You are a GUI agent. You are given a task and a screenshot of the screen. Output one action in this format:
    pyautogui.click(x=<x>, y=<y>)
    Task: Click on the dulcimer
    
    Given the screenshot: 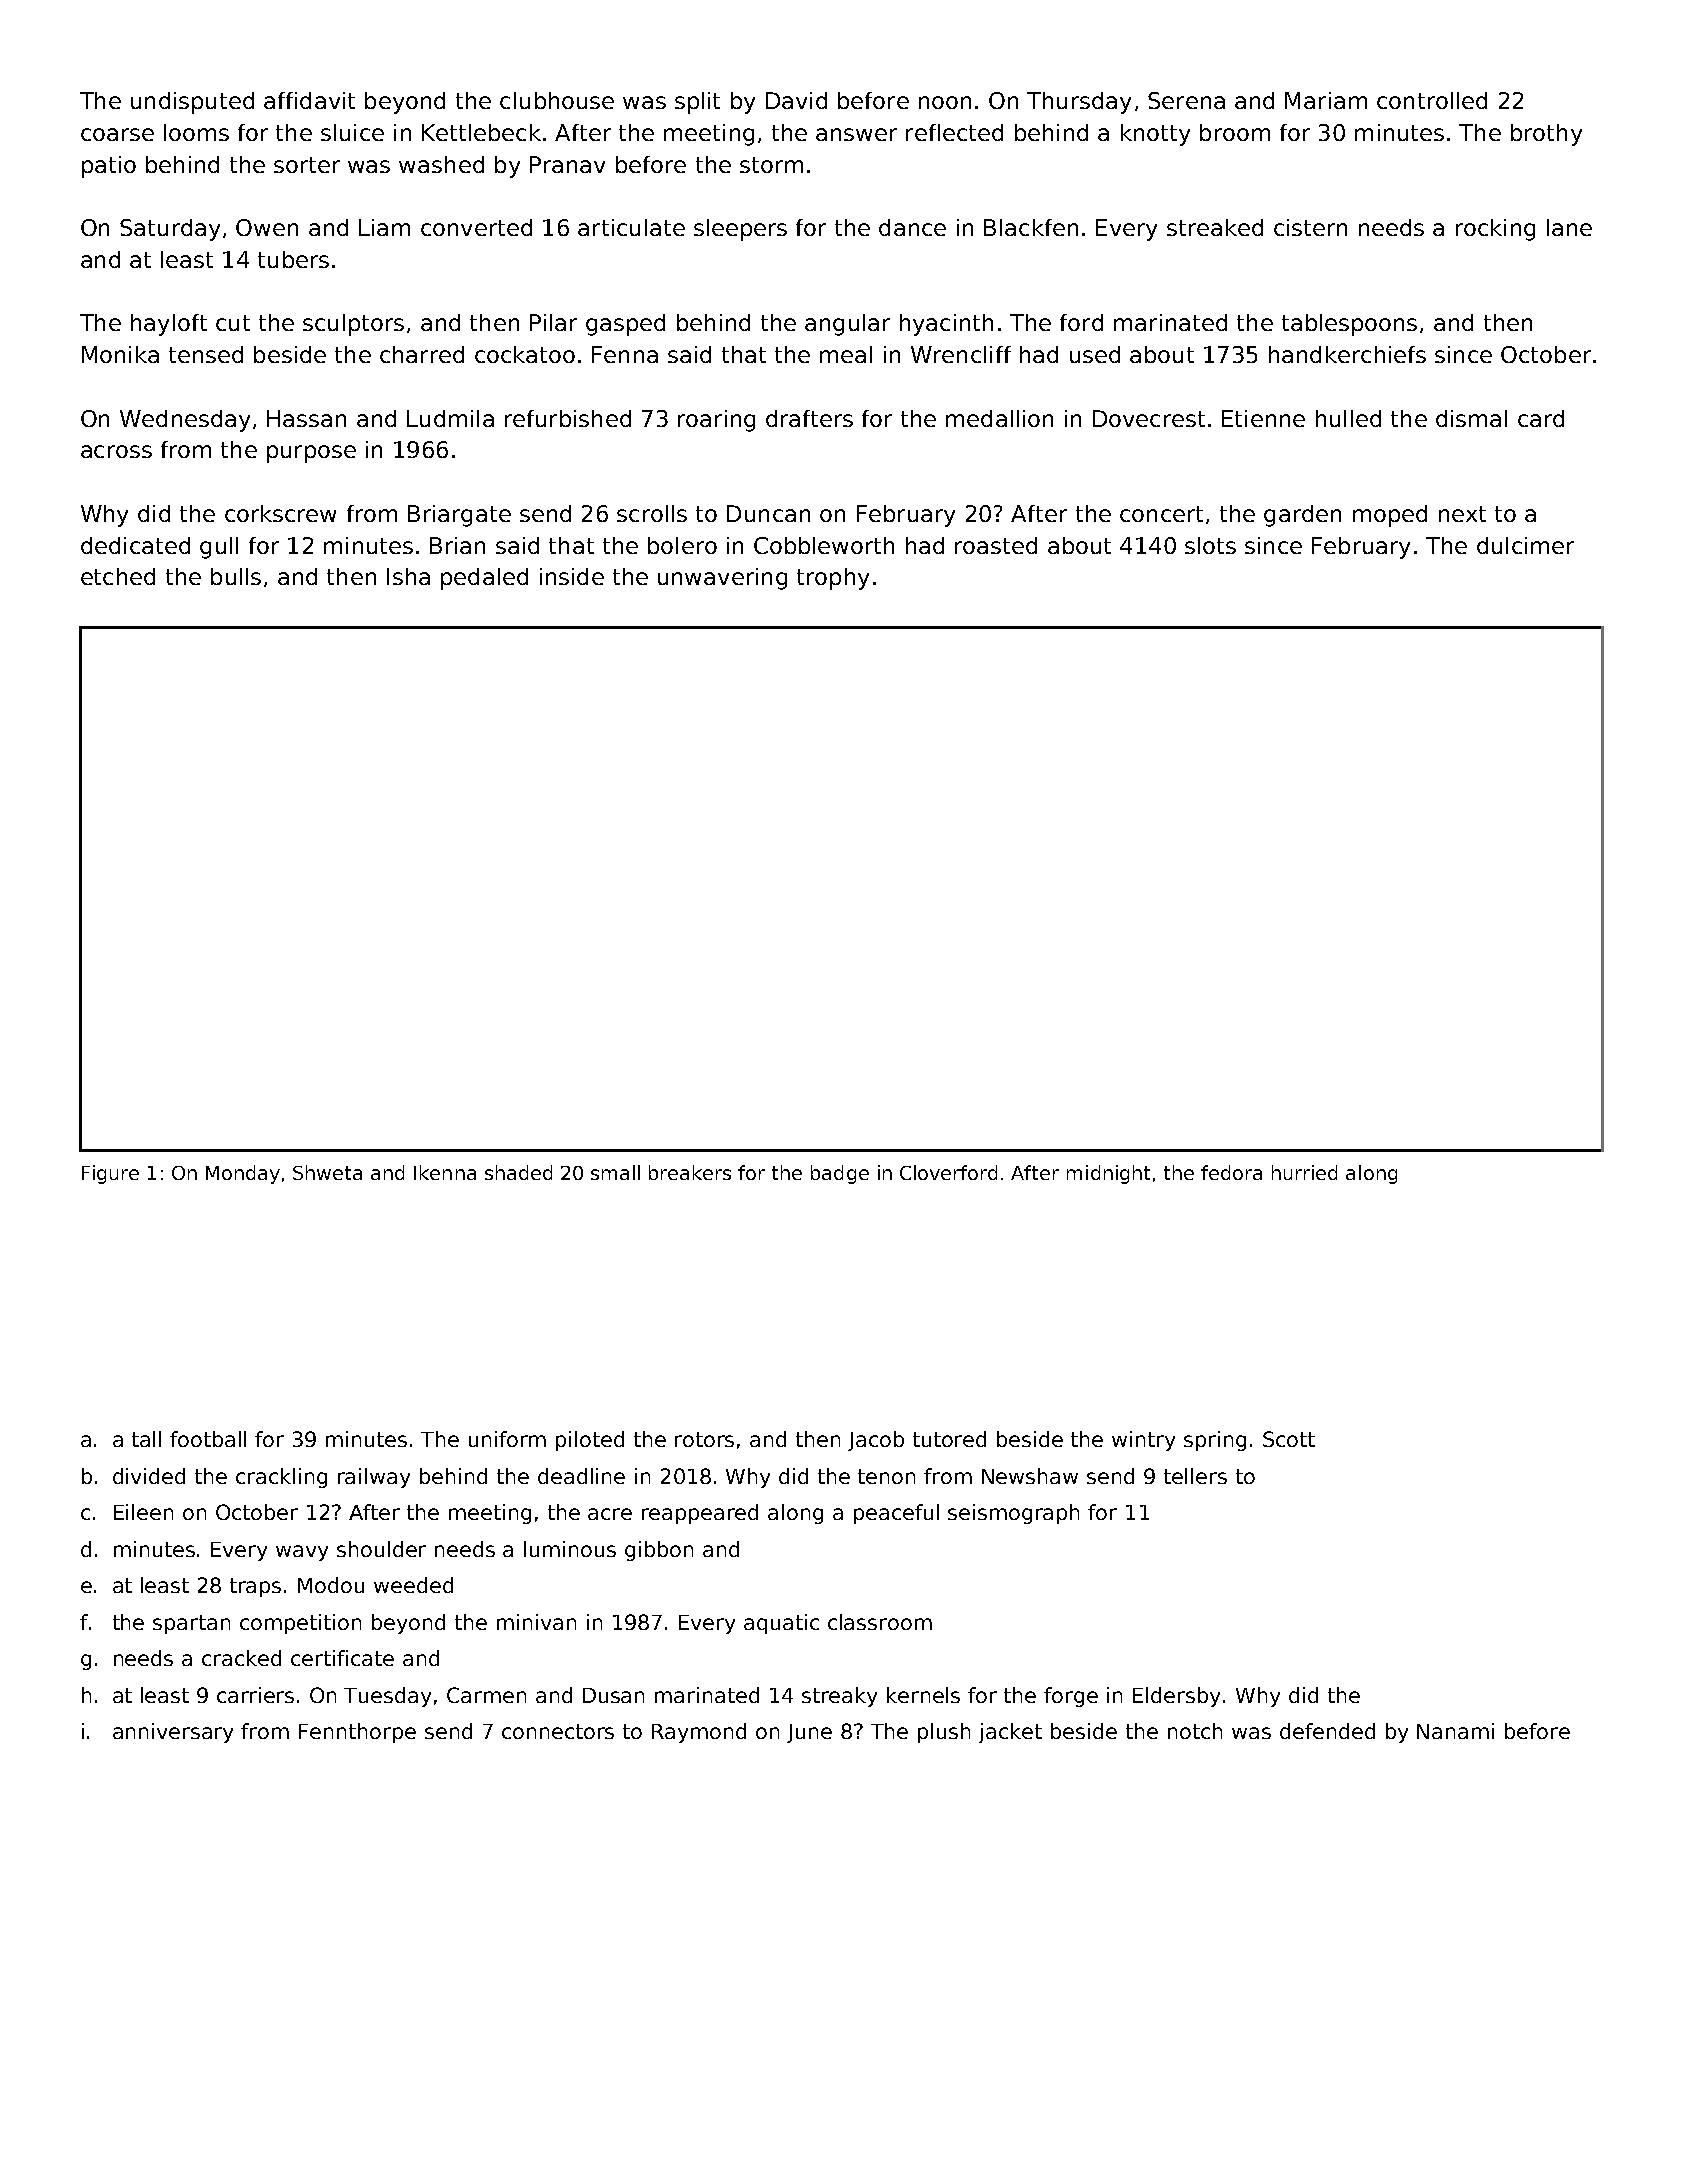 What is the action you would take?
    pyautogui.click(x=1525, y=545)
